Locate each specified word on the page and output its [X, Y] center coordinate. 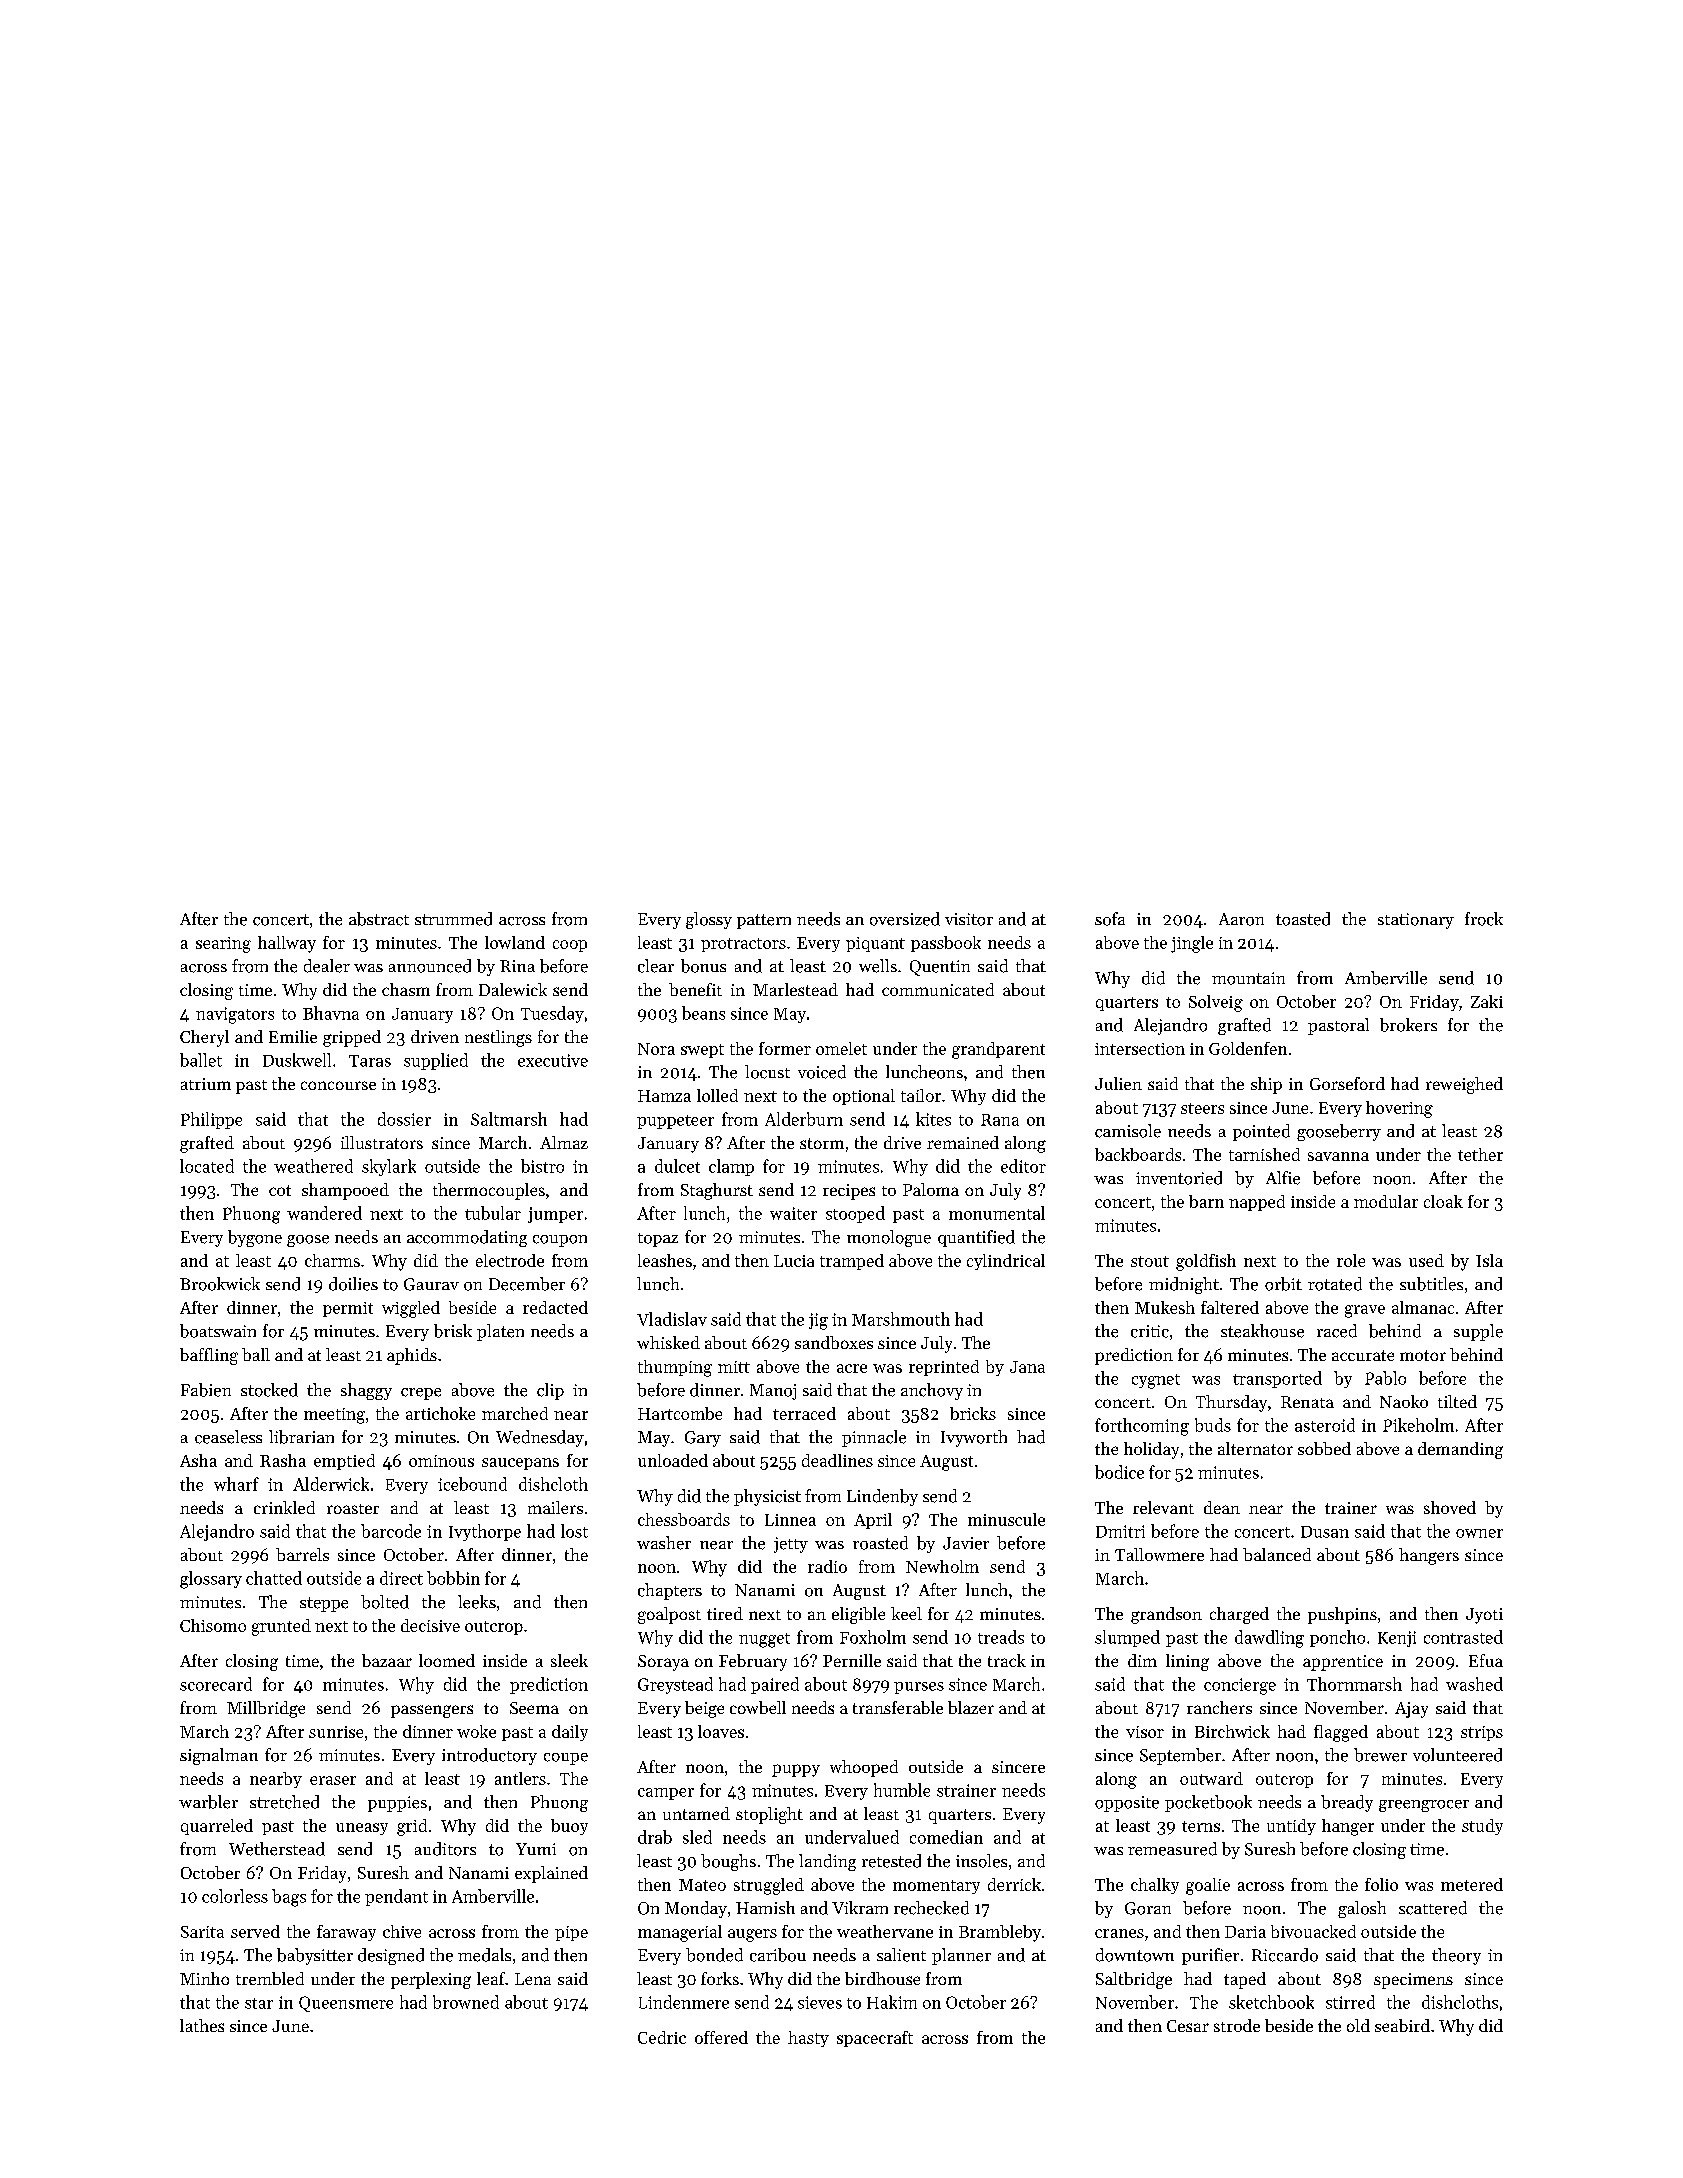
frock [1484, 919]
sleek [569, 1660]
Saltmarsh [509, 1119]
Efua [1486, 1660]
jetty [791, 1545]
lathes [202, 2025]
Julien [1118, 1083]
